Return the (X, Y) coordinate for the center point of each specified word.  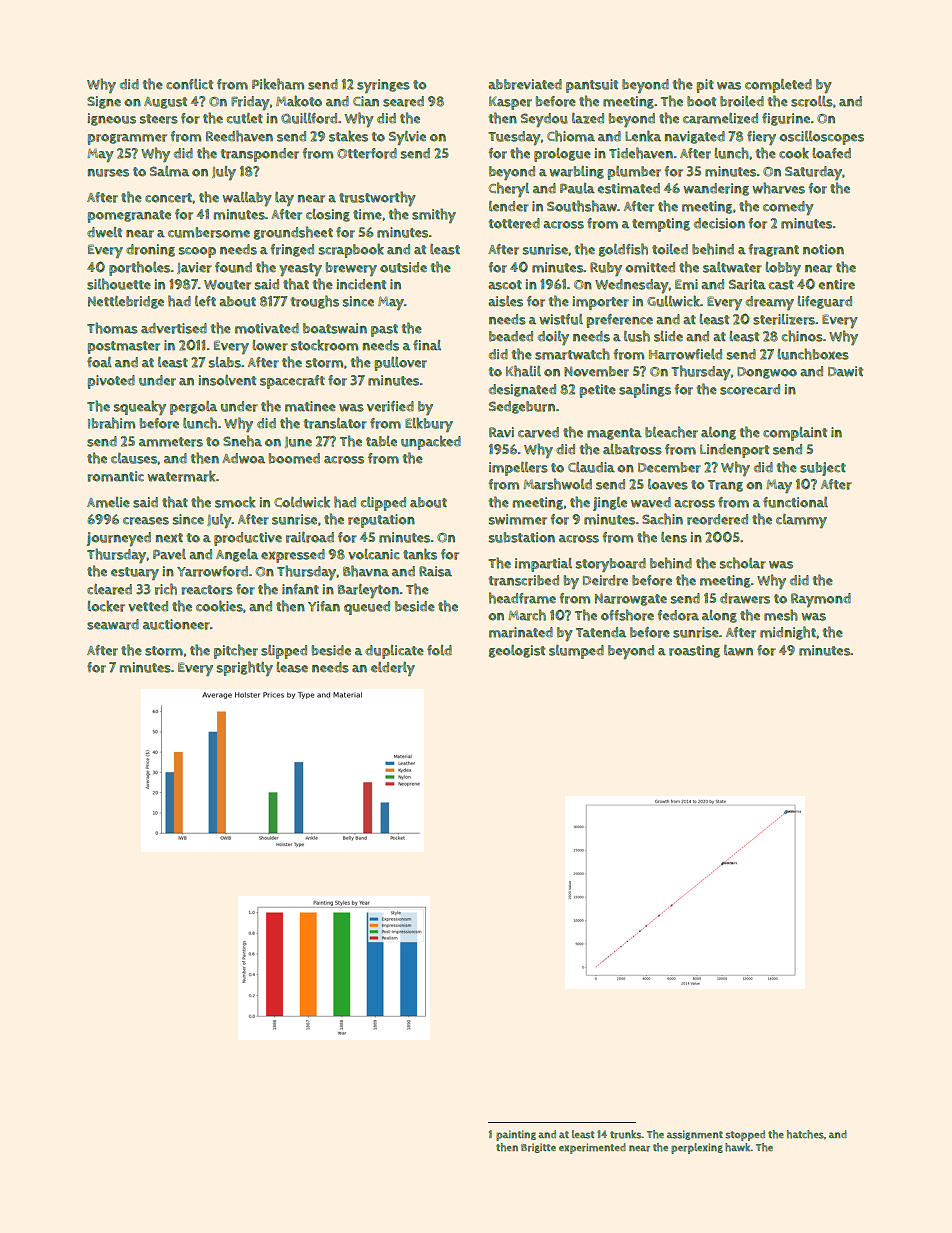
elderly (393, 669)
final (427, 345)
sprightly (245, 668)
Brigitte (538, 1148)
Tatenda (601, 632)
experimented (592, 1148)
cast (781, 285)
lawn (738, 650)
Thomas (112, 328)
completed (778, 86)
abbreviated (525, 84)
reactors (207, 590)
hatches (805, 1134)
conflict (189, 84)
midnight (788, 633)
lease (292, 667)
